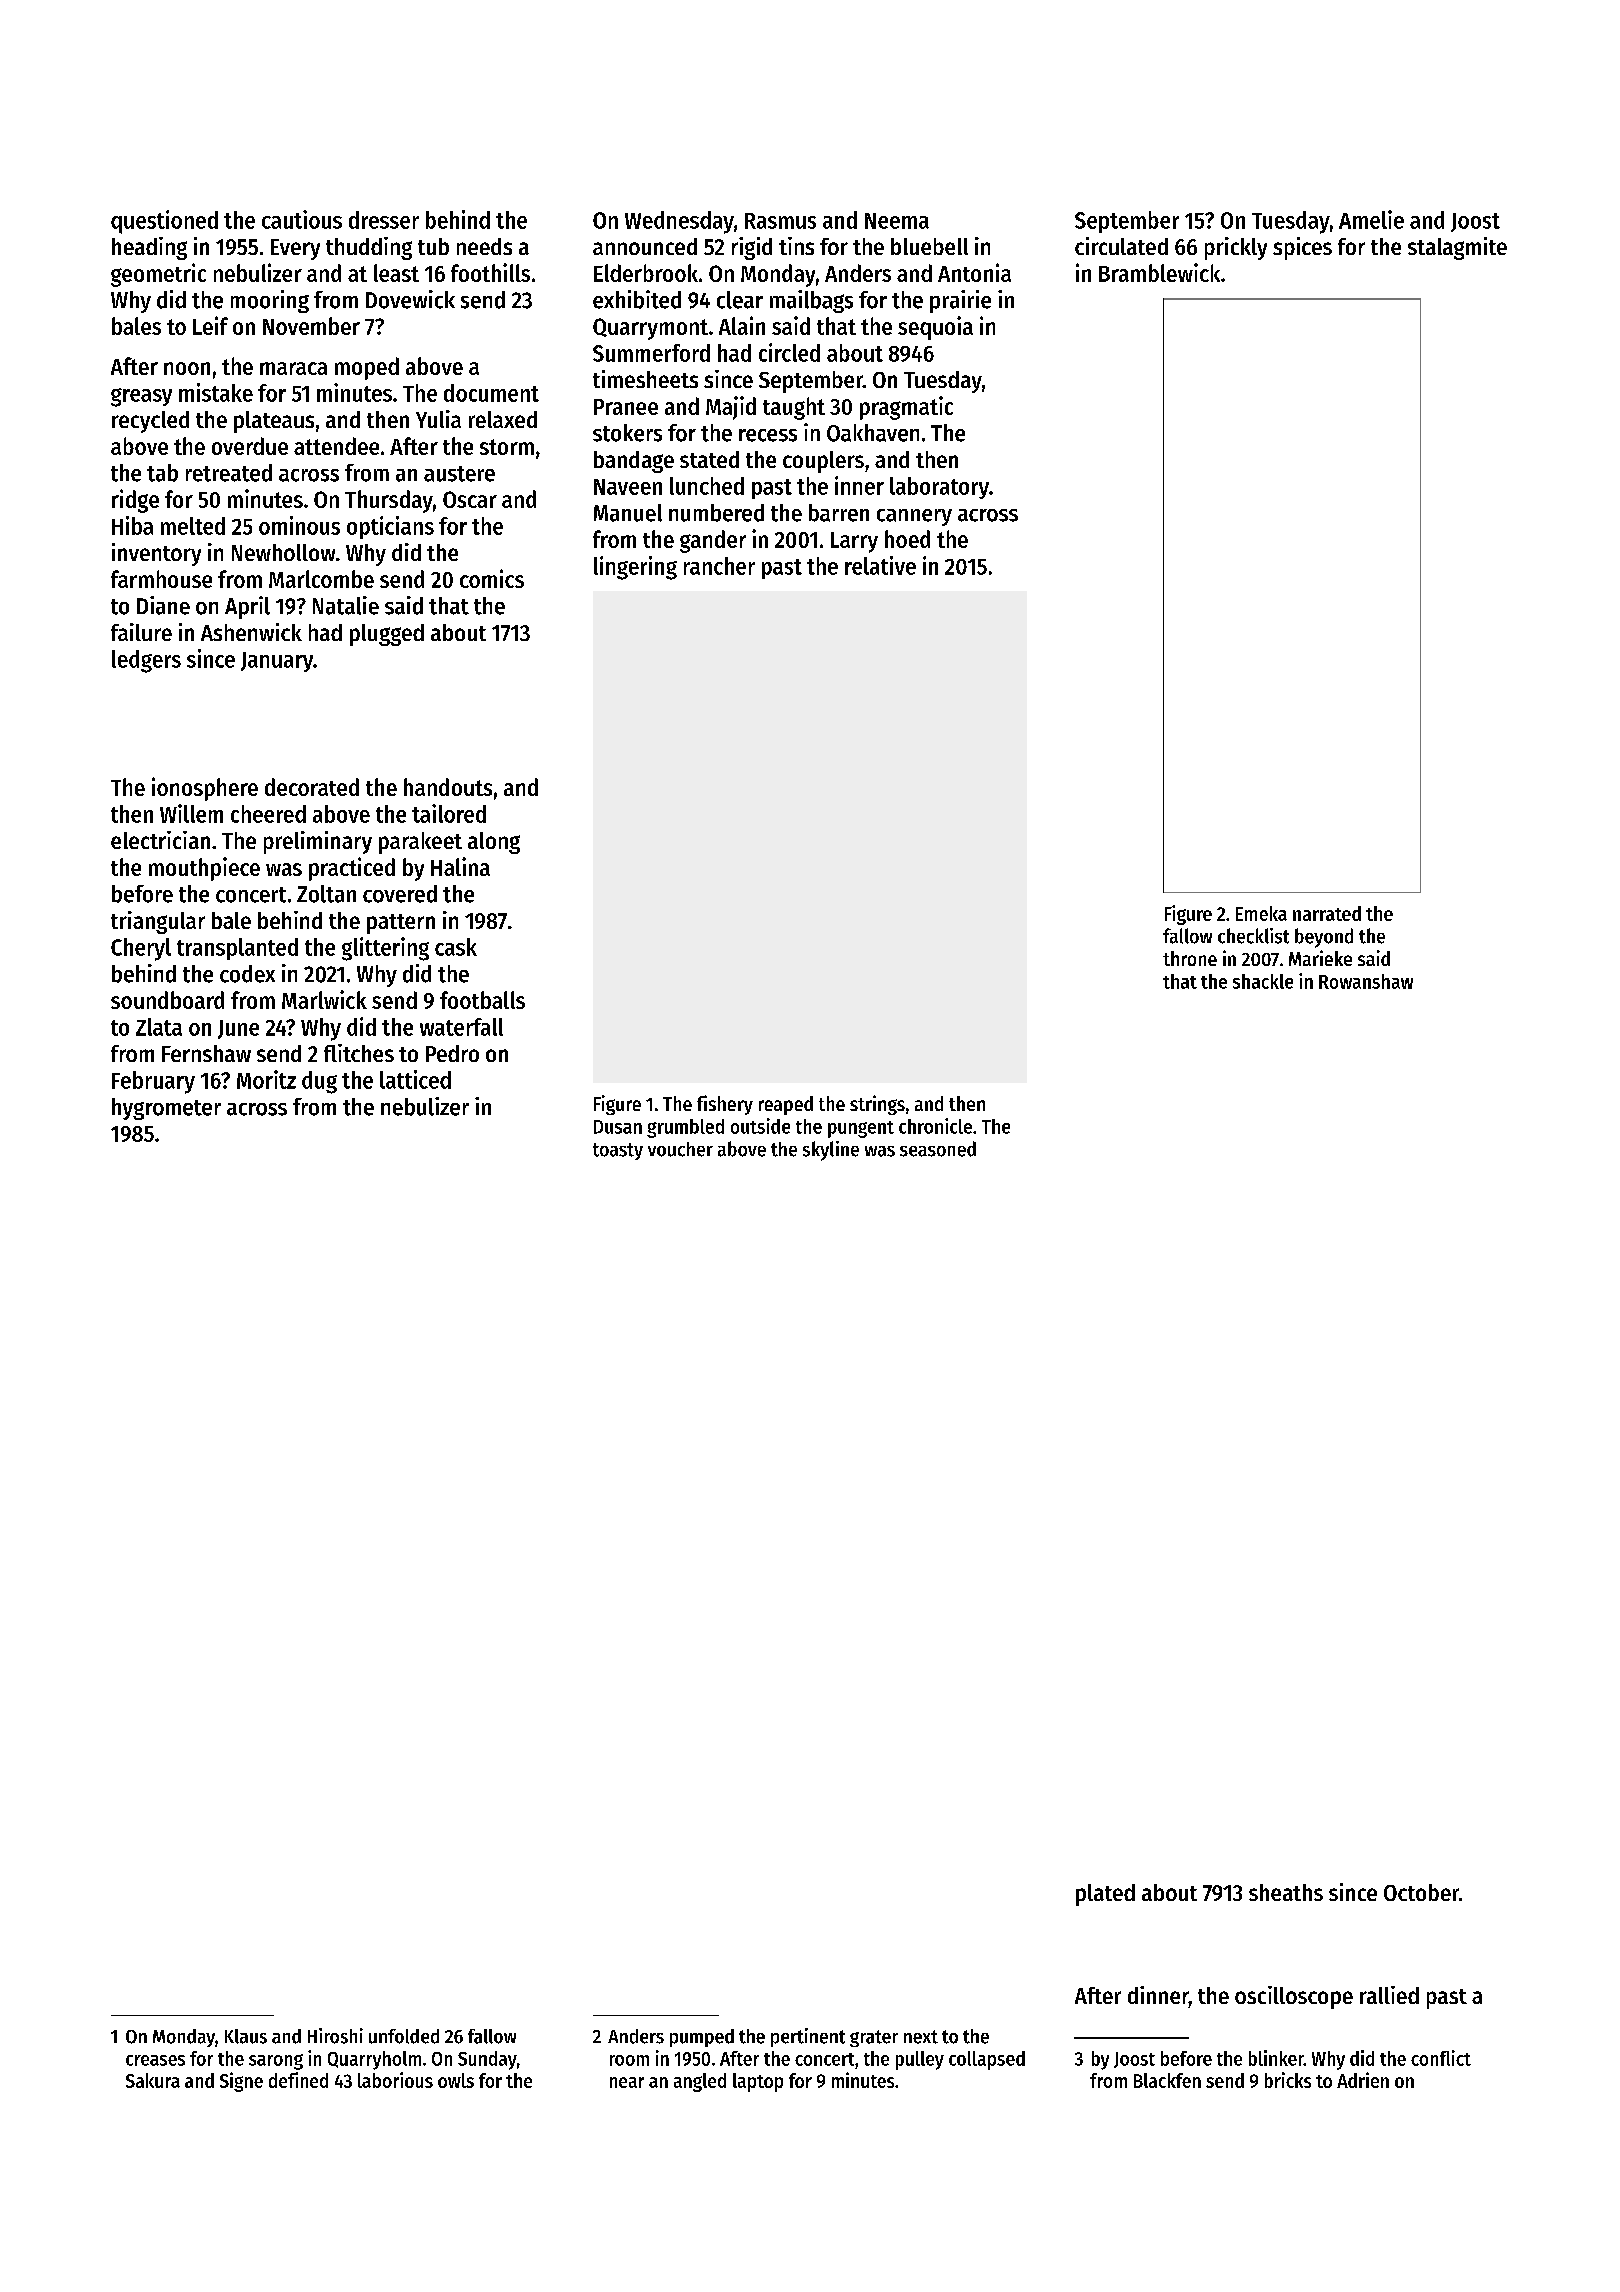 Image resolution: width=1620 pixels, height=2292 pixels. What do you see at coordinates (719, 566) in the image?
I see `rancher` at bounding box center [719, 566].
